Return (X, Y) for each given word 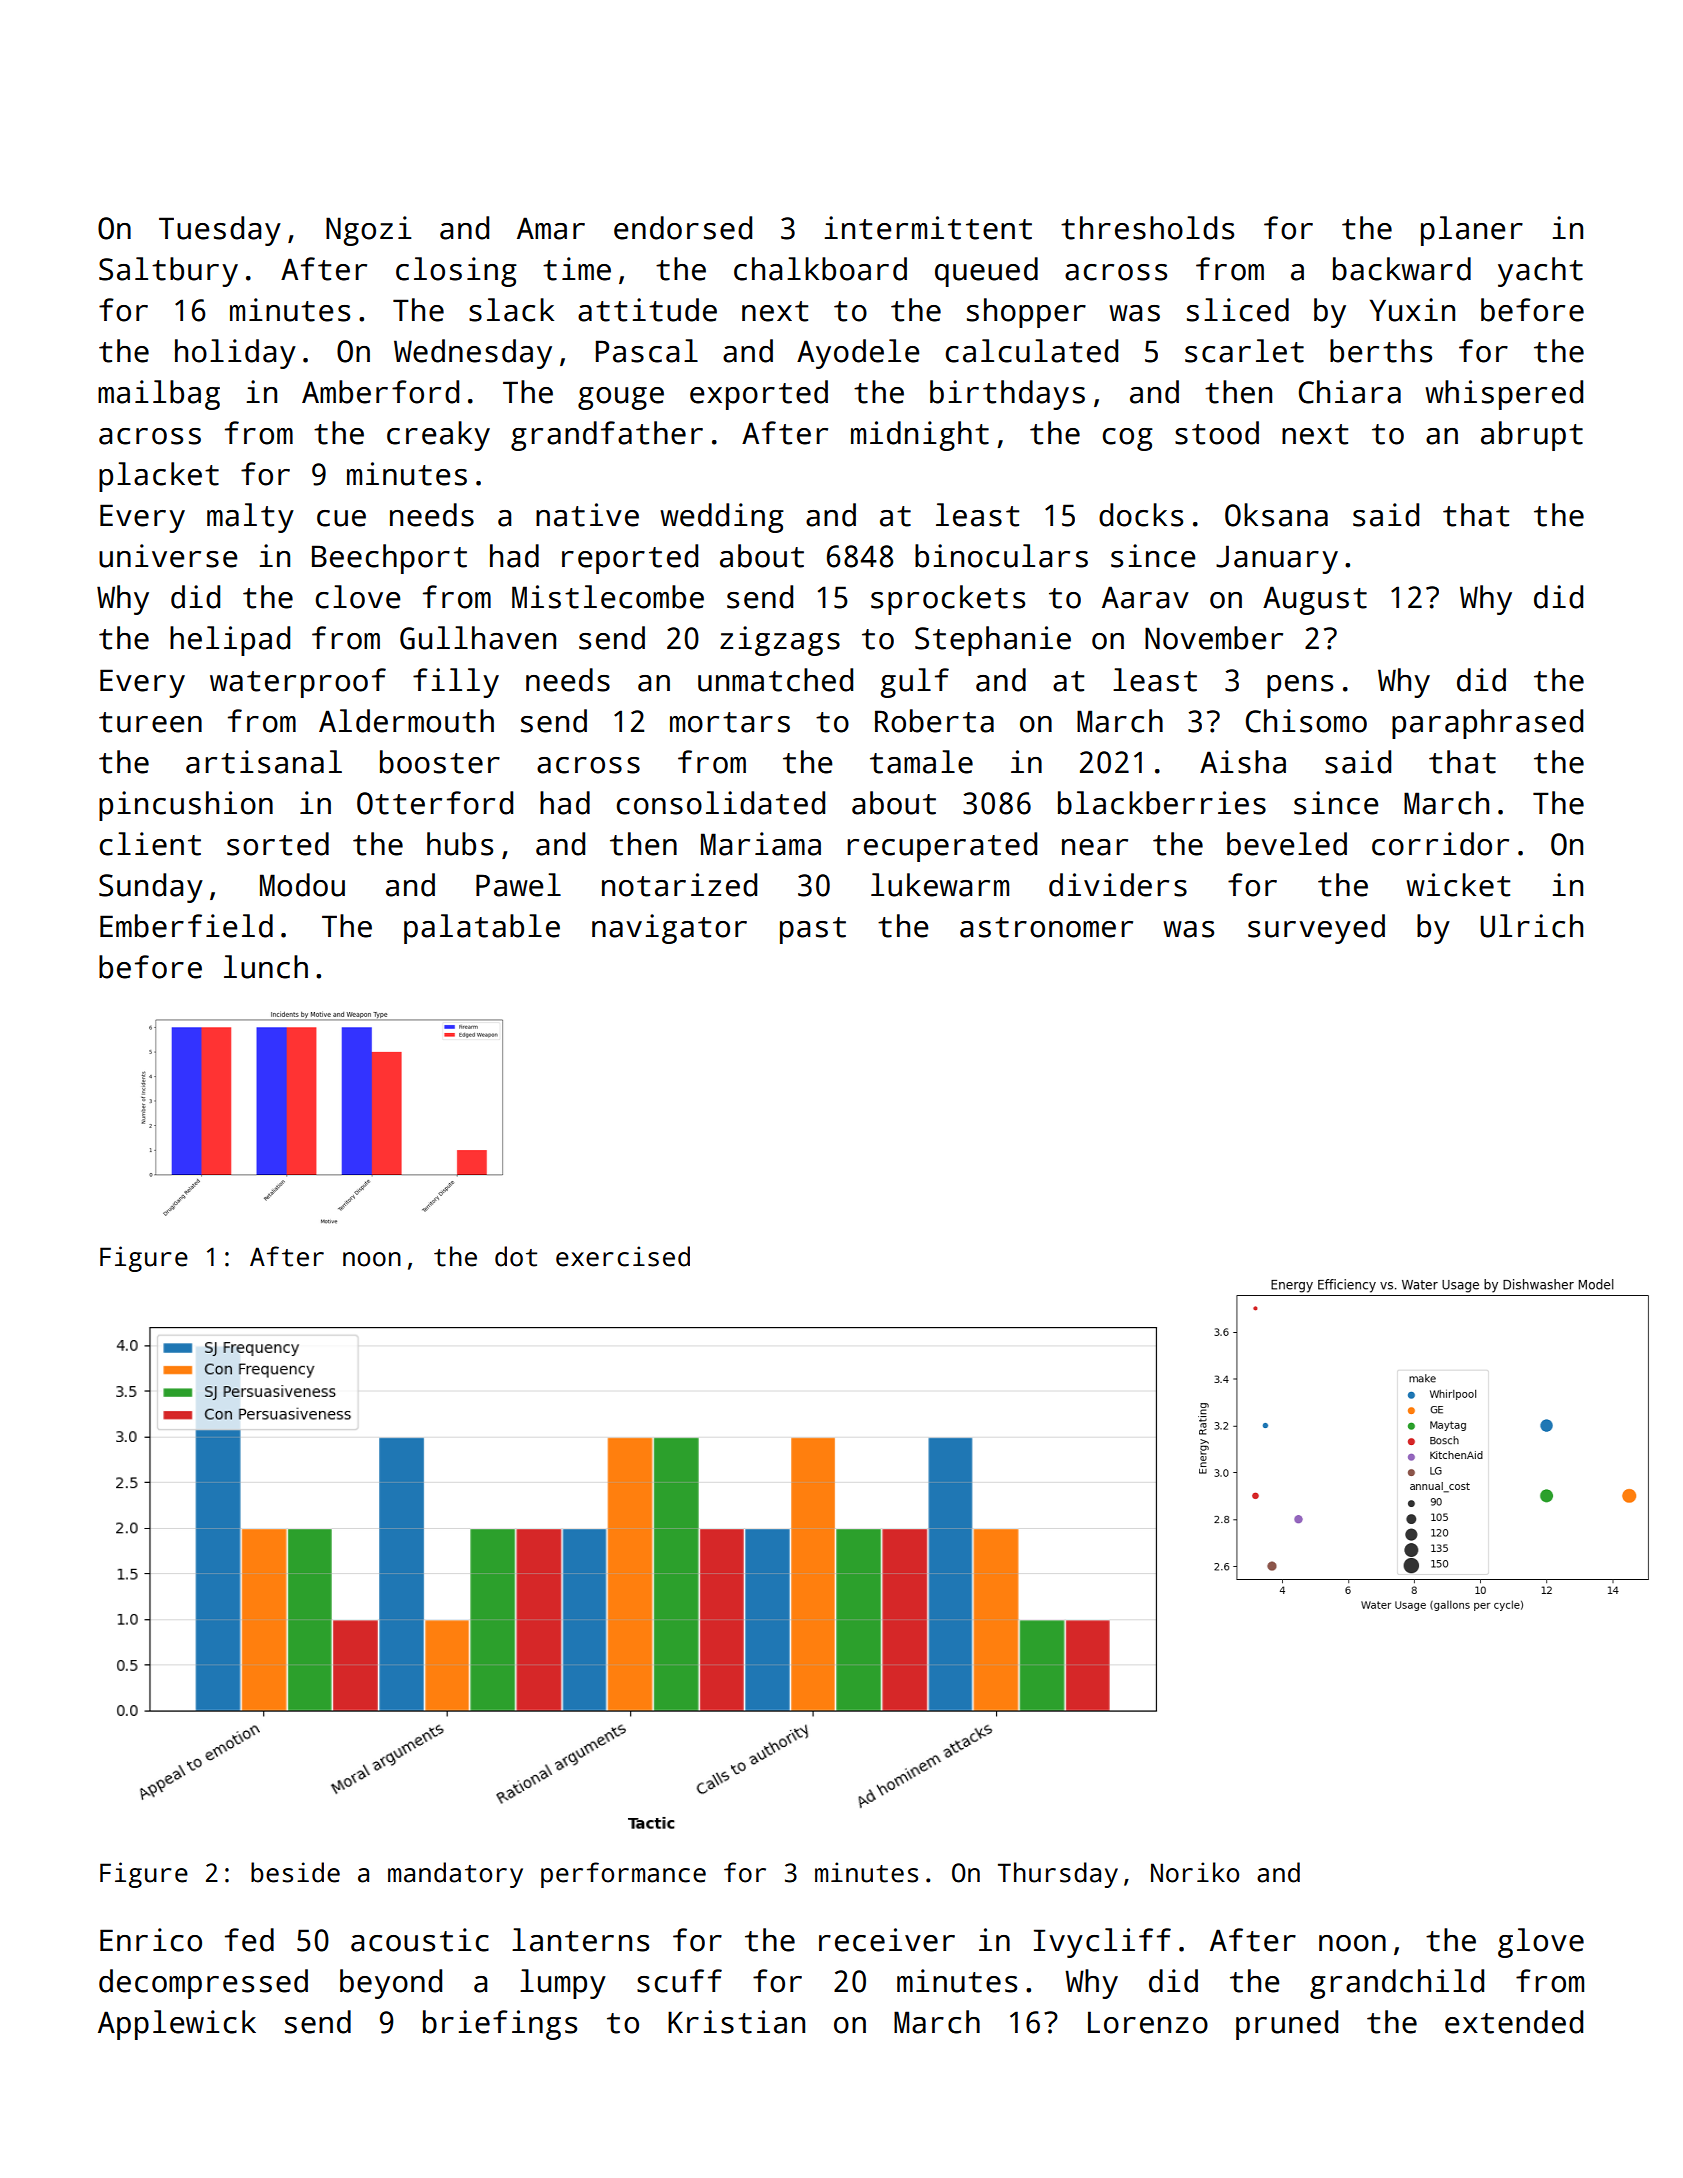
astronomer (1046, 927)
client (150, 844)
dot (516, 1256)
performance (623, 1875)
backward (1402, 269)
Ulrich (1531, 926)
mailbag (159, 395)
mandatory (455, 1875)
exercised (623, 1256)
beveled (1287, 844)
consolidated (720, 803)
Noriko (1195, 1872)
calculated (1031, 351)
